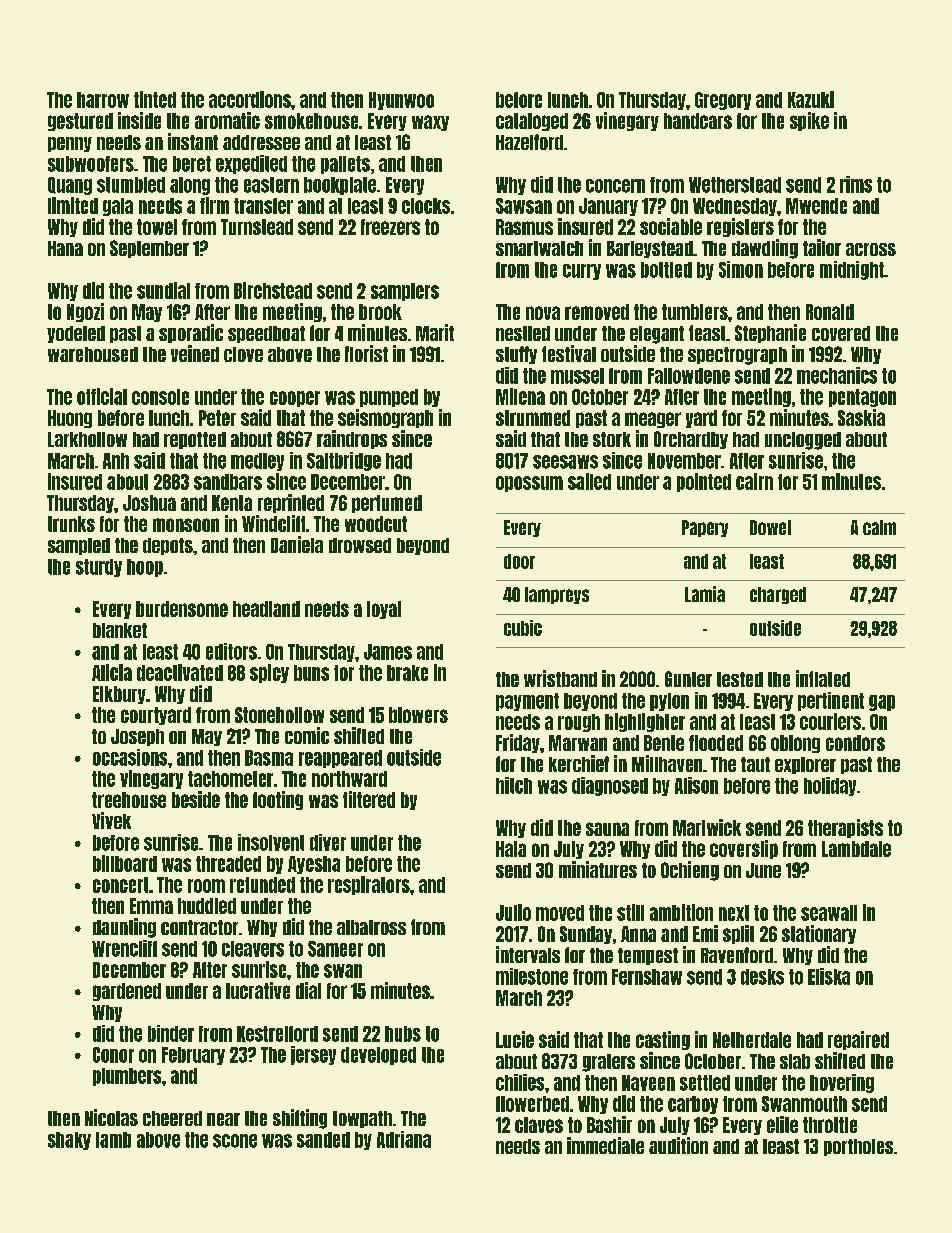 The width and height of the image is (952, 1233). What do you see at coordinates (678, 1145) in the image?
I see `audition` at bounding box center [678, 1145].
